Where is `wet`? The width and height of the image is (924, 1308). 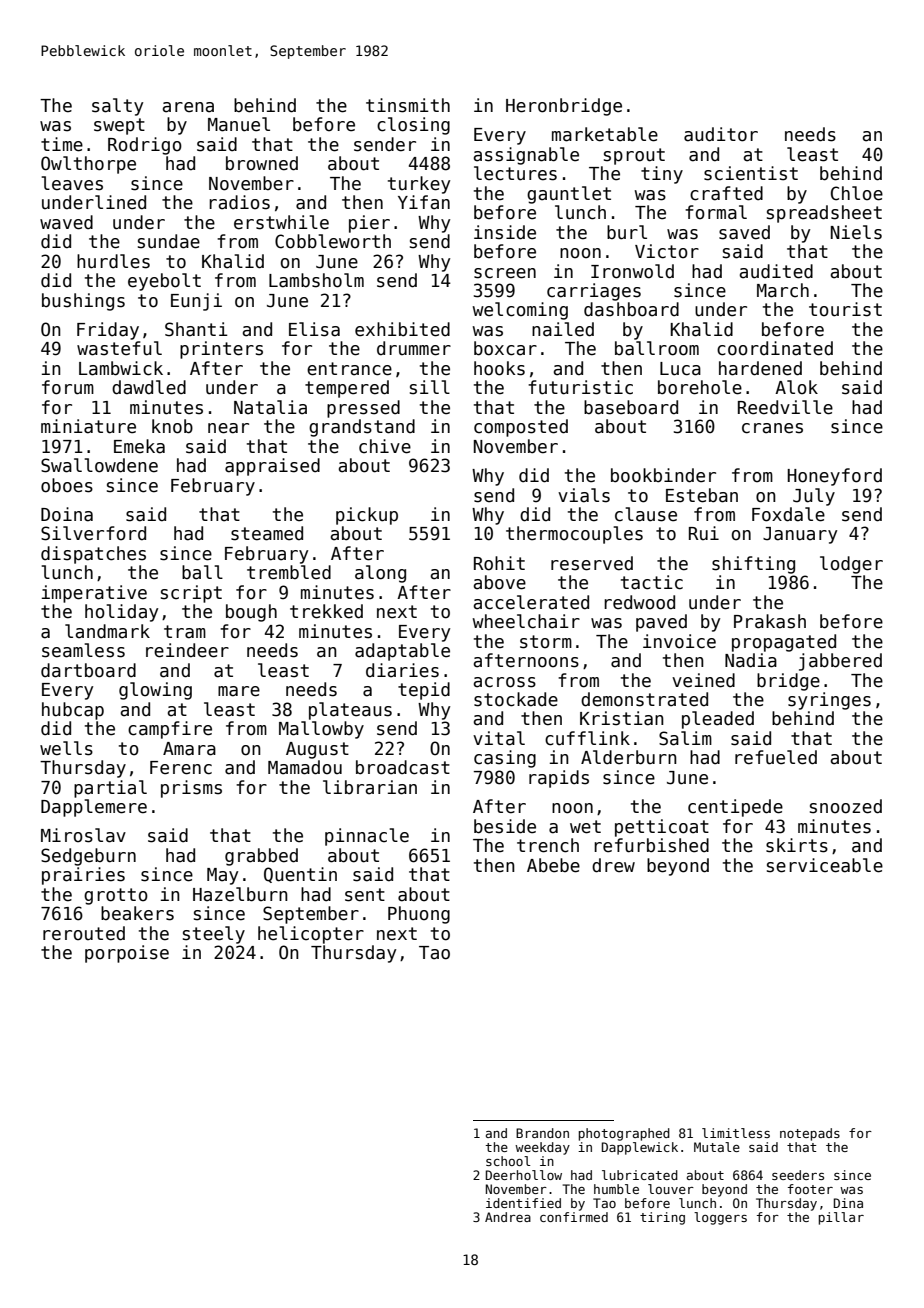
wet is located at coordinates (585, 827).
